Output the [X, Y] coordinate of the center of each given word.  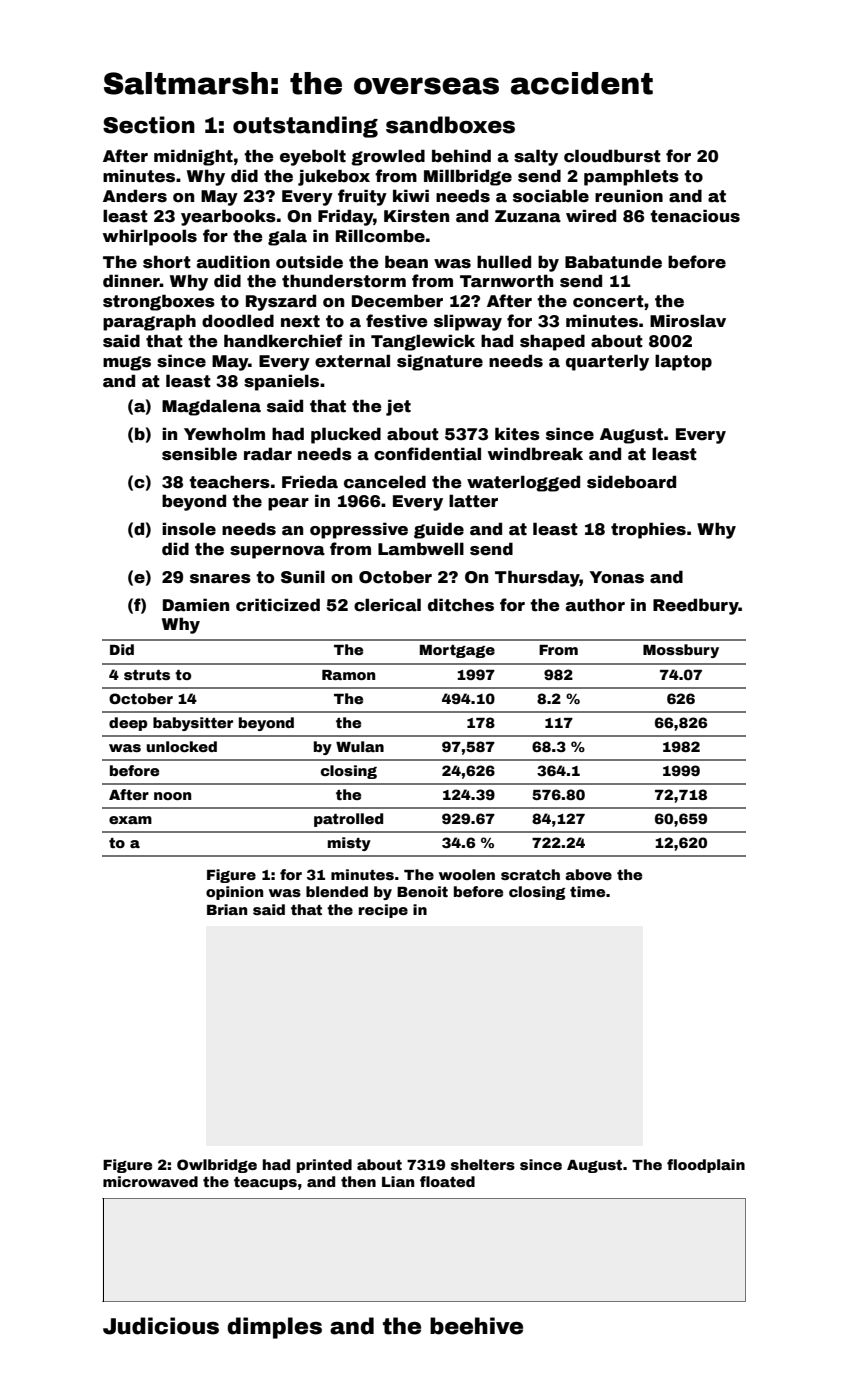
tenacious [695, 216]
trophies [648, 530]
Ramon [348, 675]
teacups [265, 1183]
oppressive [359, 530]
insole [189, 529]
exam [130, 820]
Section [149, 125]
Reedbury [696, 606]
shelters [483, 1164]
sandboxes [450, 125]
